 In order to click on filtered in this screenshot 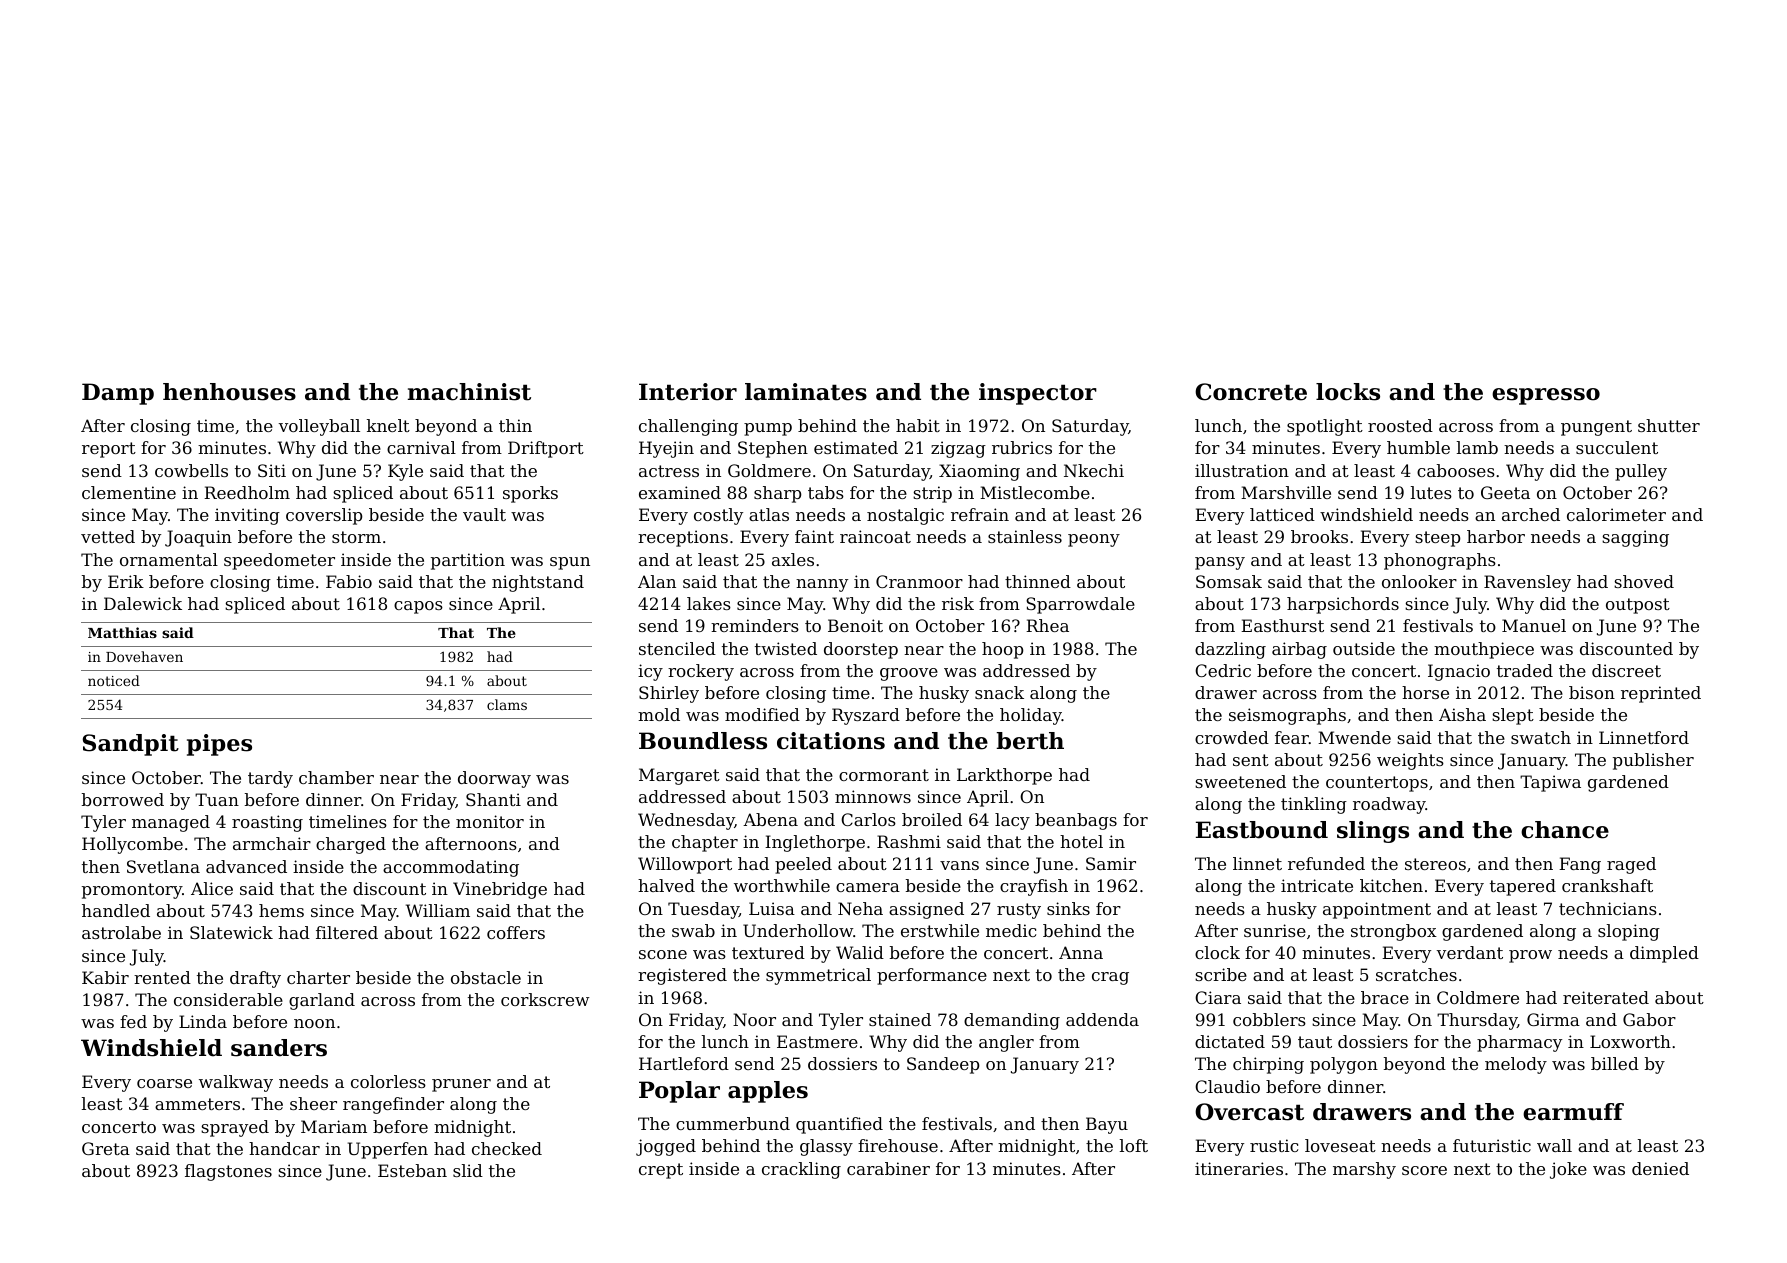, I will do `click(347, 932)`.
